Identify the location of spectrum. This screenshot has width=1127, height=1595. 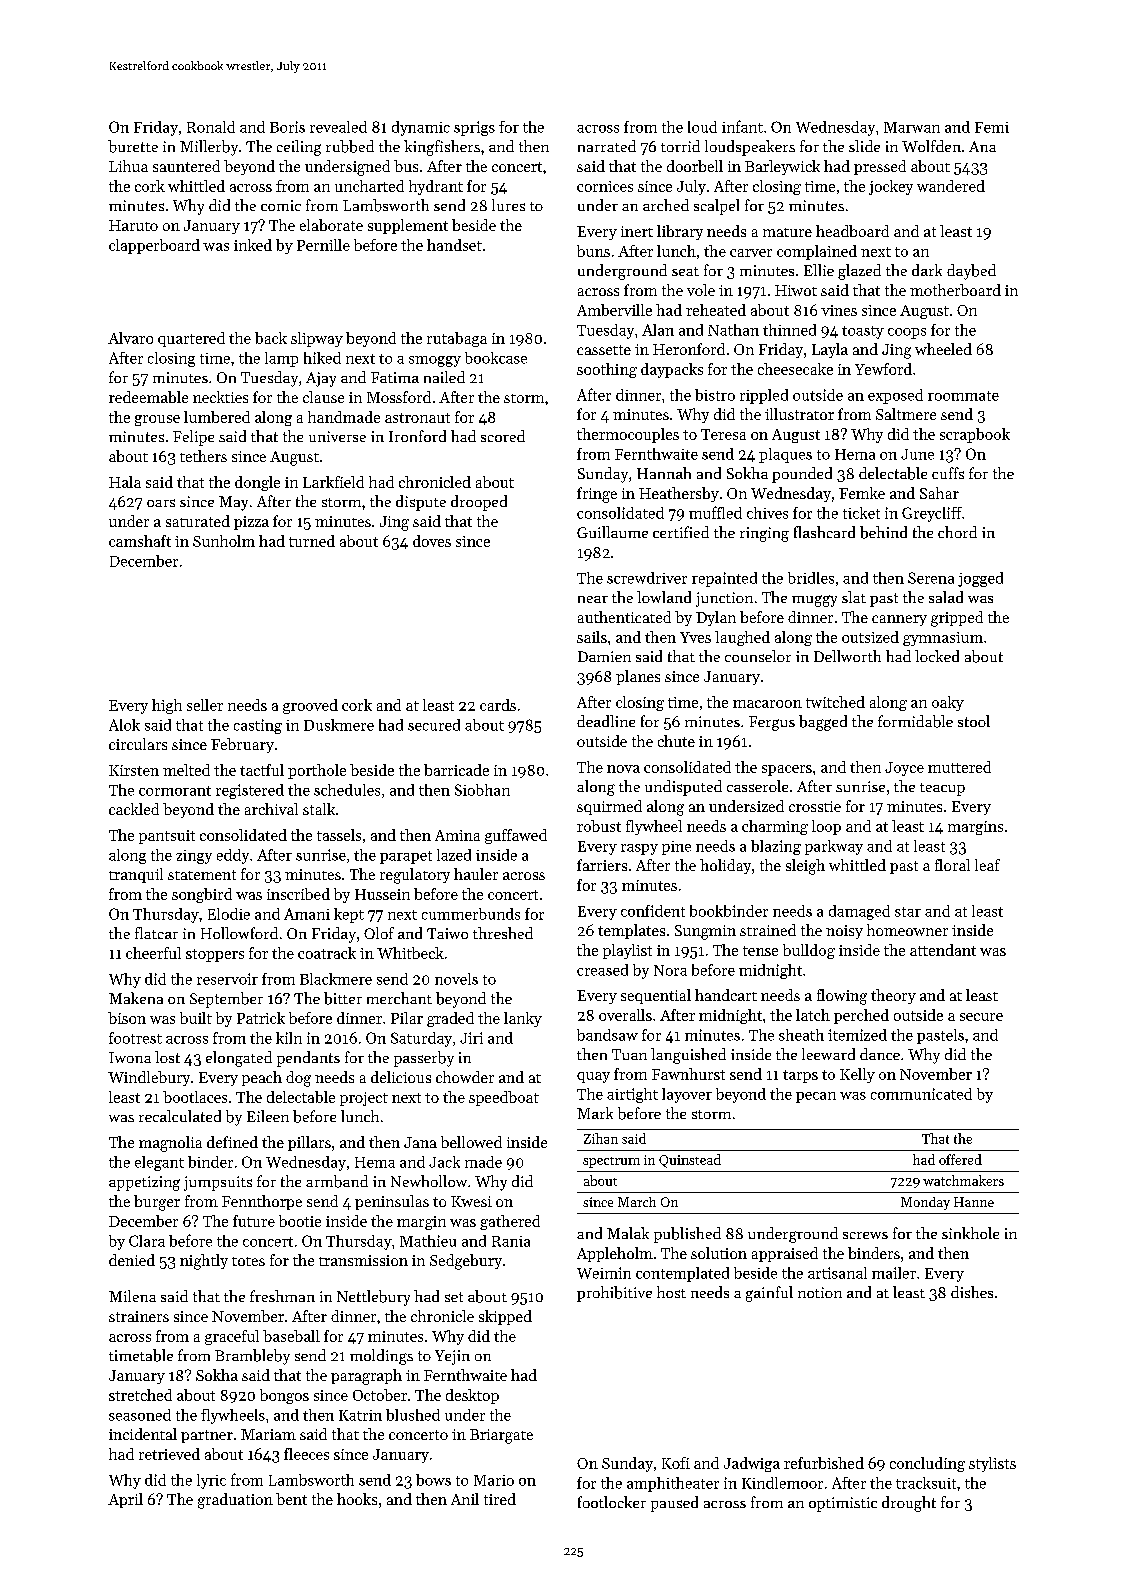
(611, 1162).
